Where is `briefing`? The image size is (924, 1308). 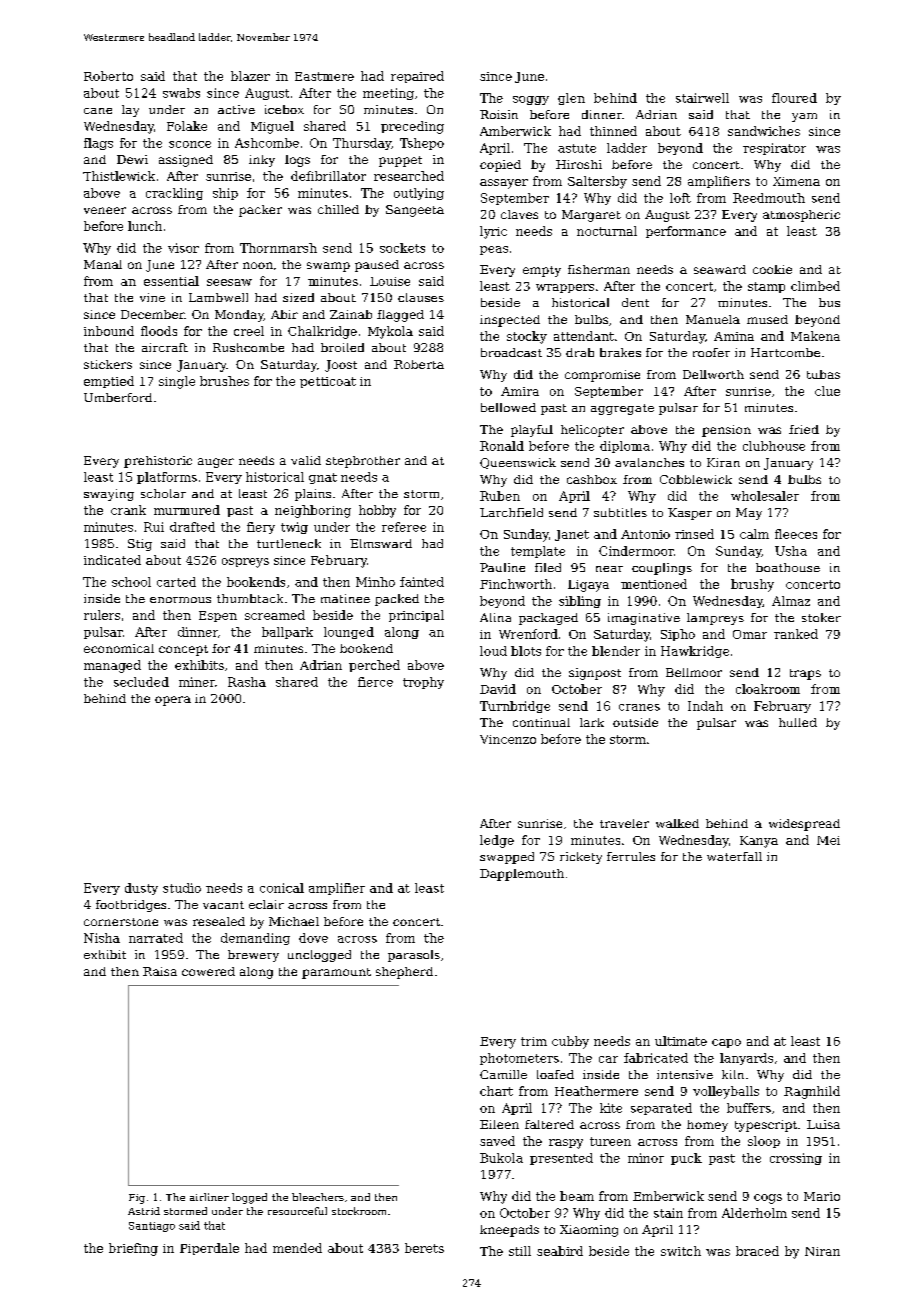 briefing is located at coordinates (133, 1249).
